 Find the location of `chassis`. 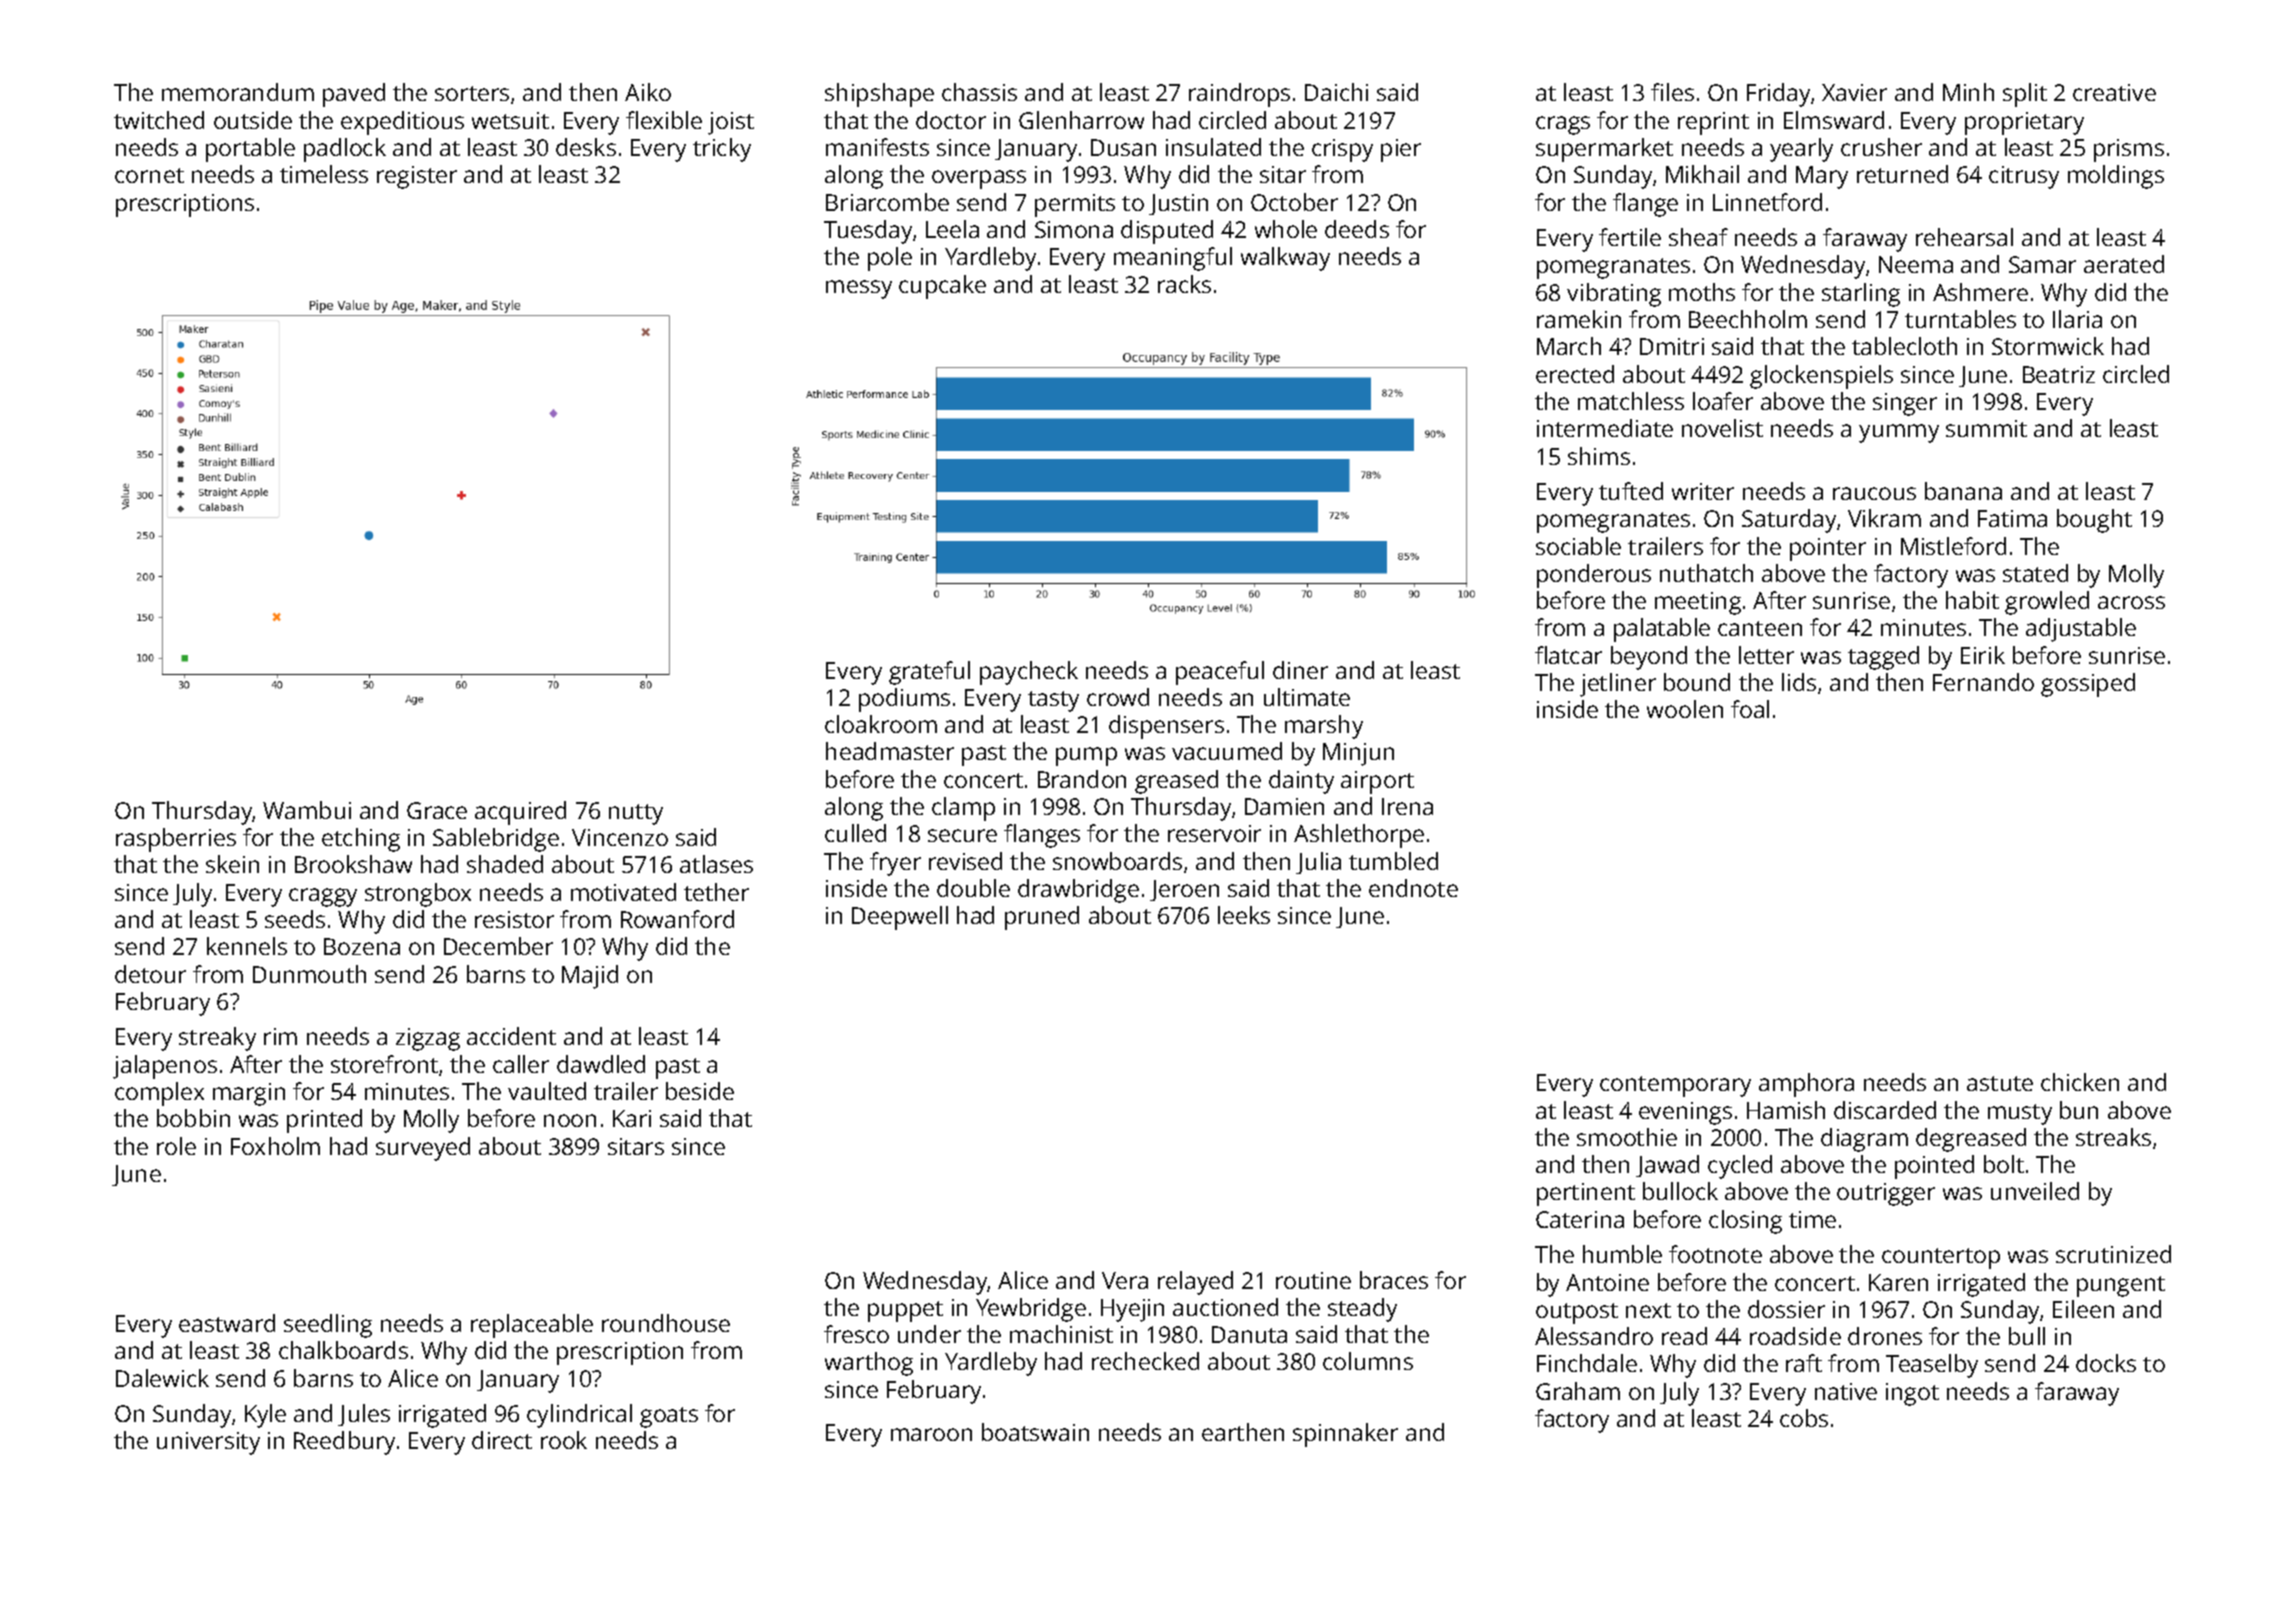

chassis is located at coordinates (979, 92).
